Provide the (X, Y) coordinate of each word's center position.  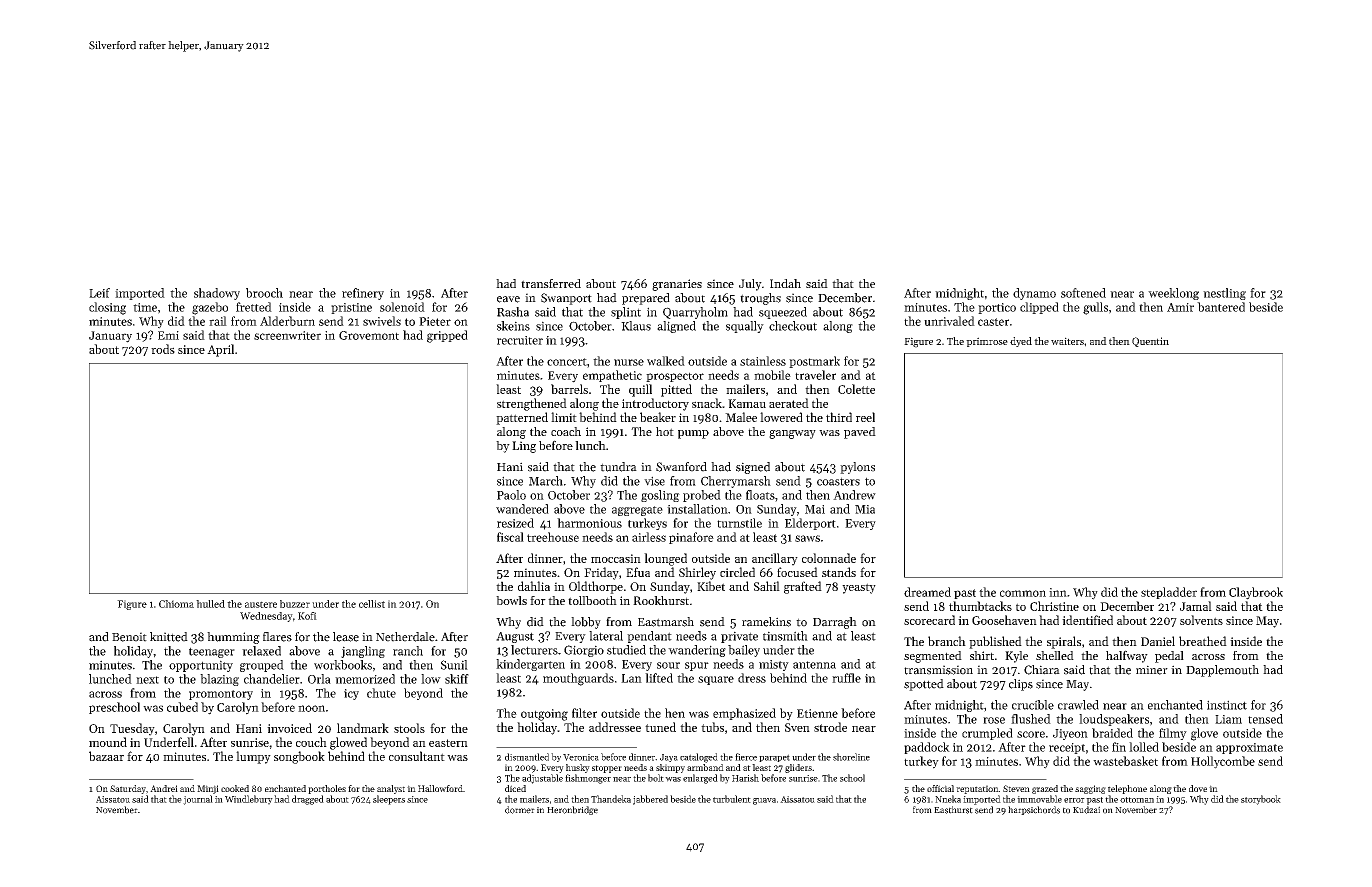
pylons (857, 468)
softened (1083, 293)
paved (860, 433)
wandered (522, 509)
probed (702, 496)
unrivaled (949, 321)
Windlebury (249, 800)
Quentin (1150, 342)
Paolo (511, 495)
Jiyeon (1070, 734)
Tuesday (132, 729)
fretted (254, 307)
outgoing (544, 715)
